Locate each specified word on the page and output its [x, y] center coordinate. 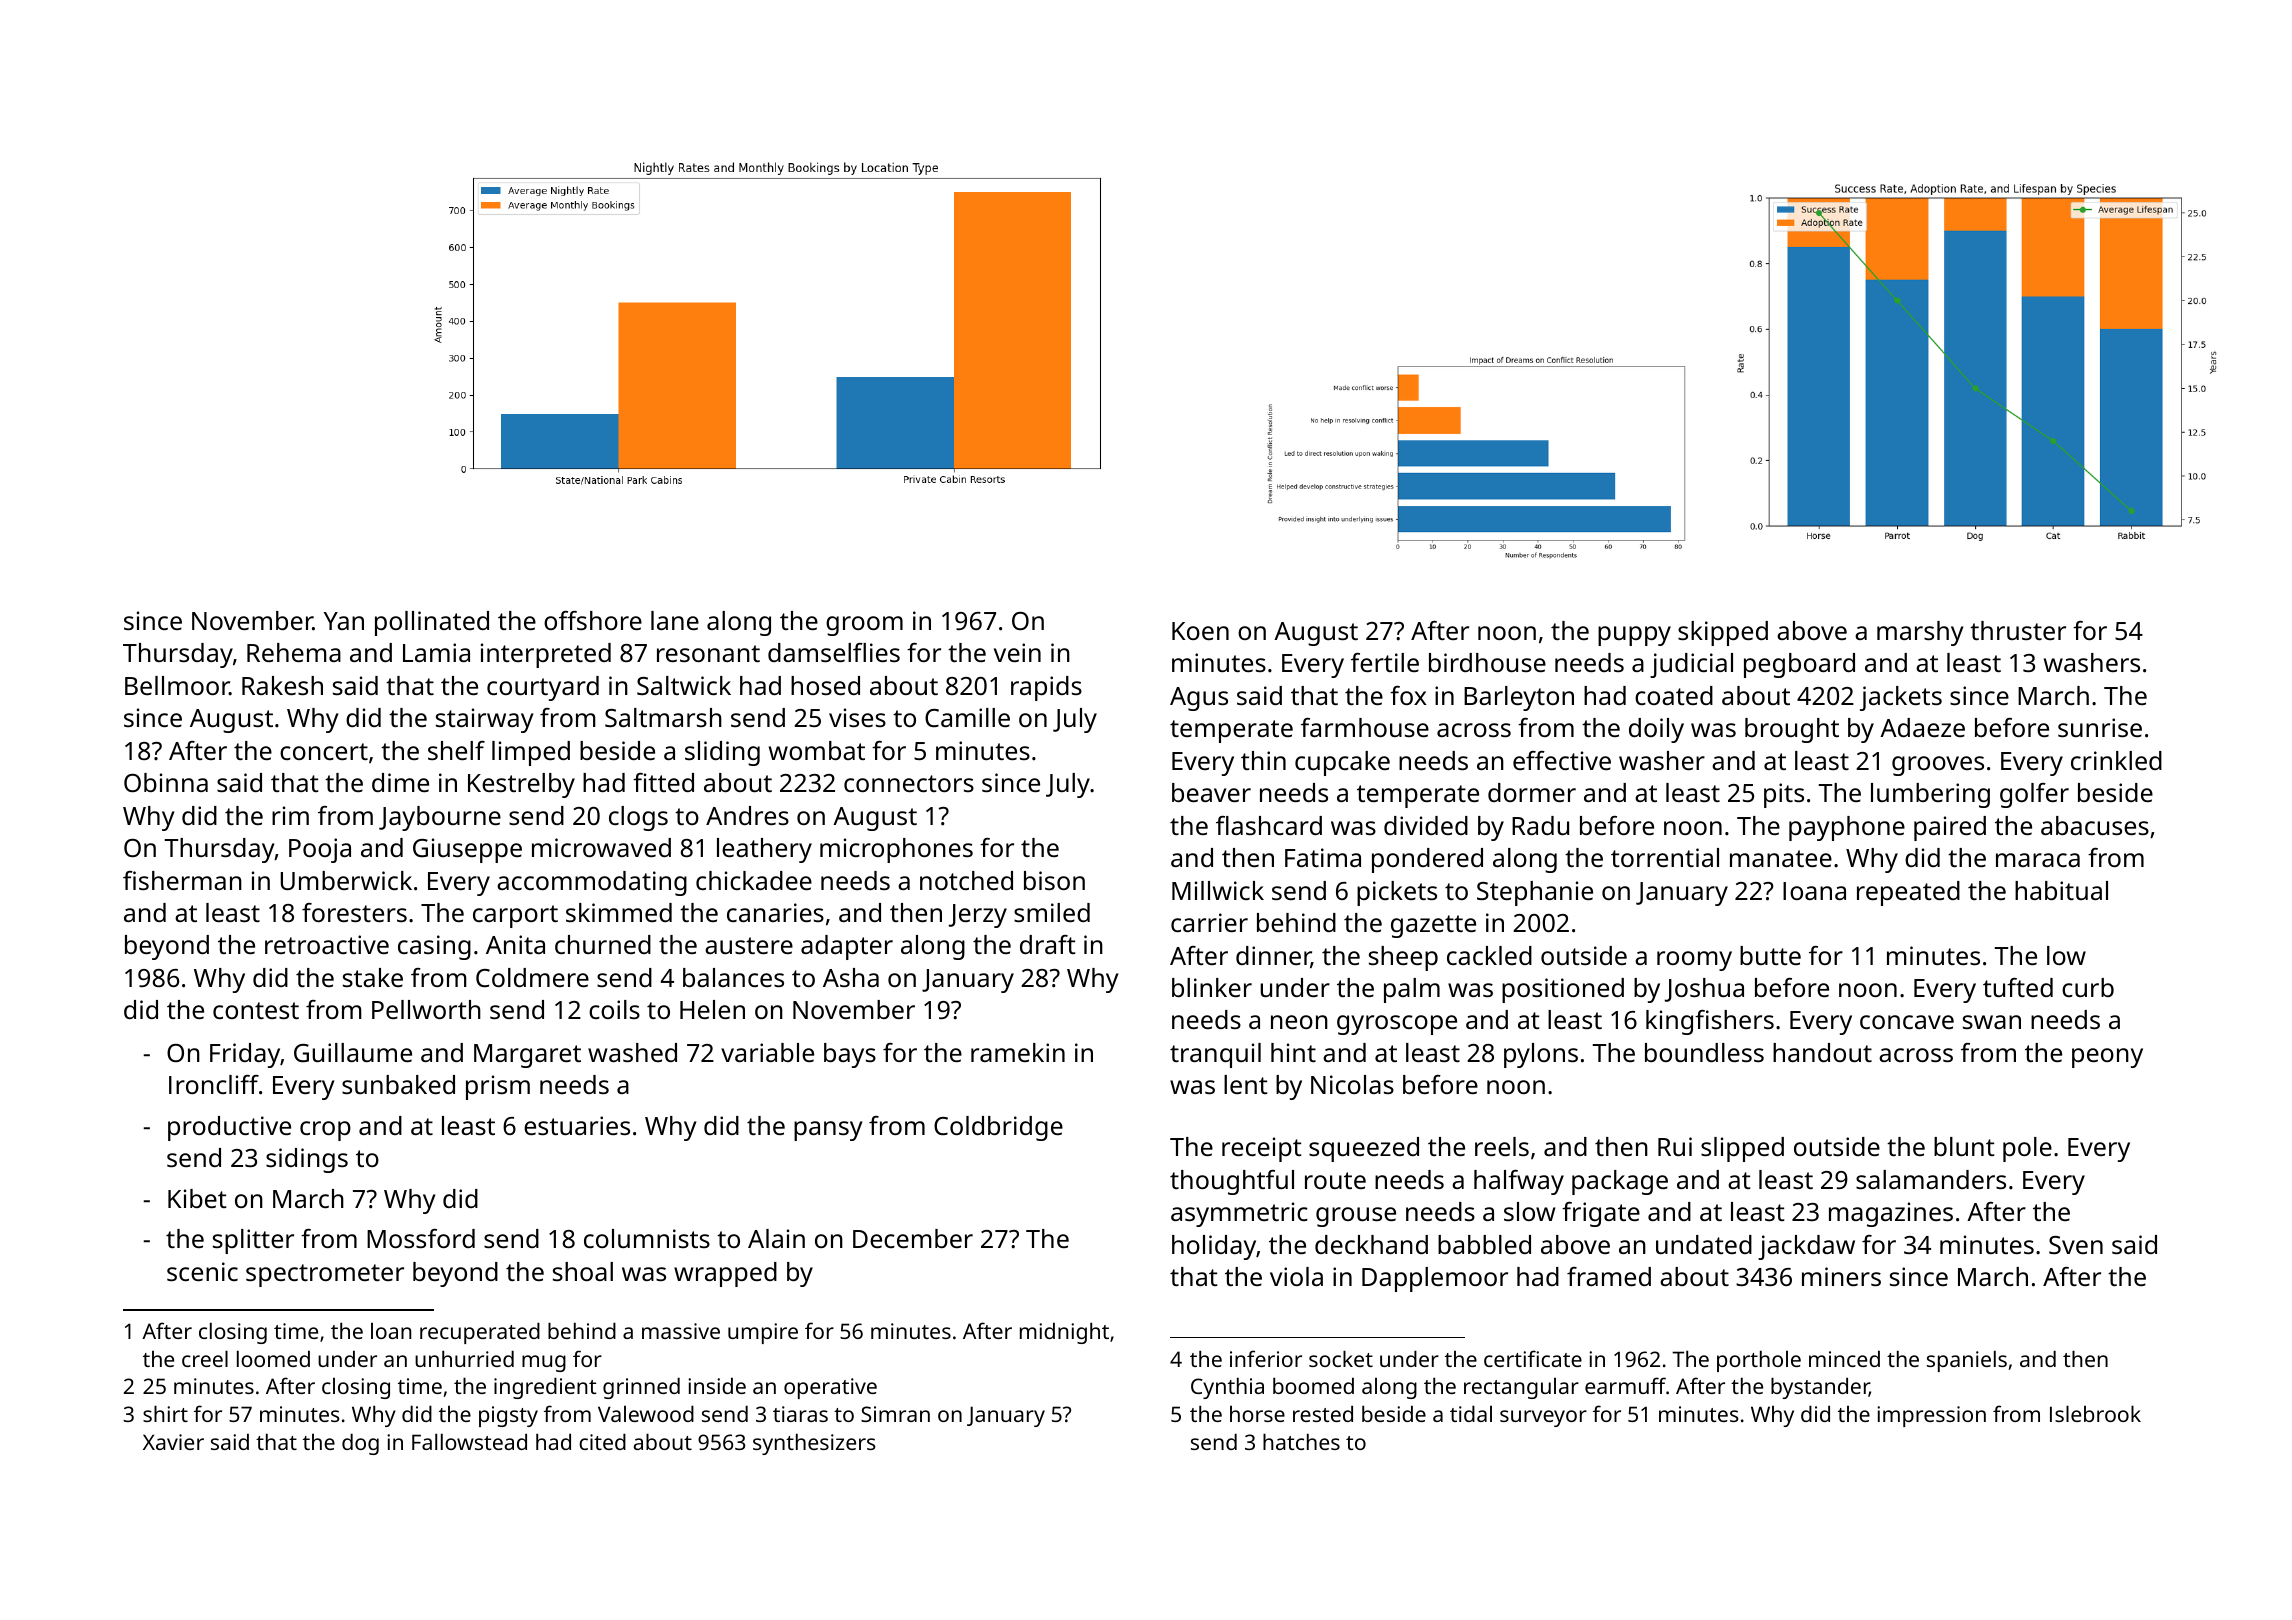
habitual [2061, 890]
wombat [817, 750]
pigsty [508, 1416]
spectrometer [325, 1275]
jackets [1901, 698]
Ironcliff [214, 1084]
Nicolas [1352, 1084]
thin [1263, 760]
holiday [1214, 1247]
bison [1054, 880]
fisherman [182, 880]
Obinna [166, 782]
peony [2107, 1058]
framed [1609, 1276]
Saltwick [684, 685]
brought [1792, 730]
